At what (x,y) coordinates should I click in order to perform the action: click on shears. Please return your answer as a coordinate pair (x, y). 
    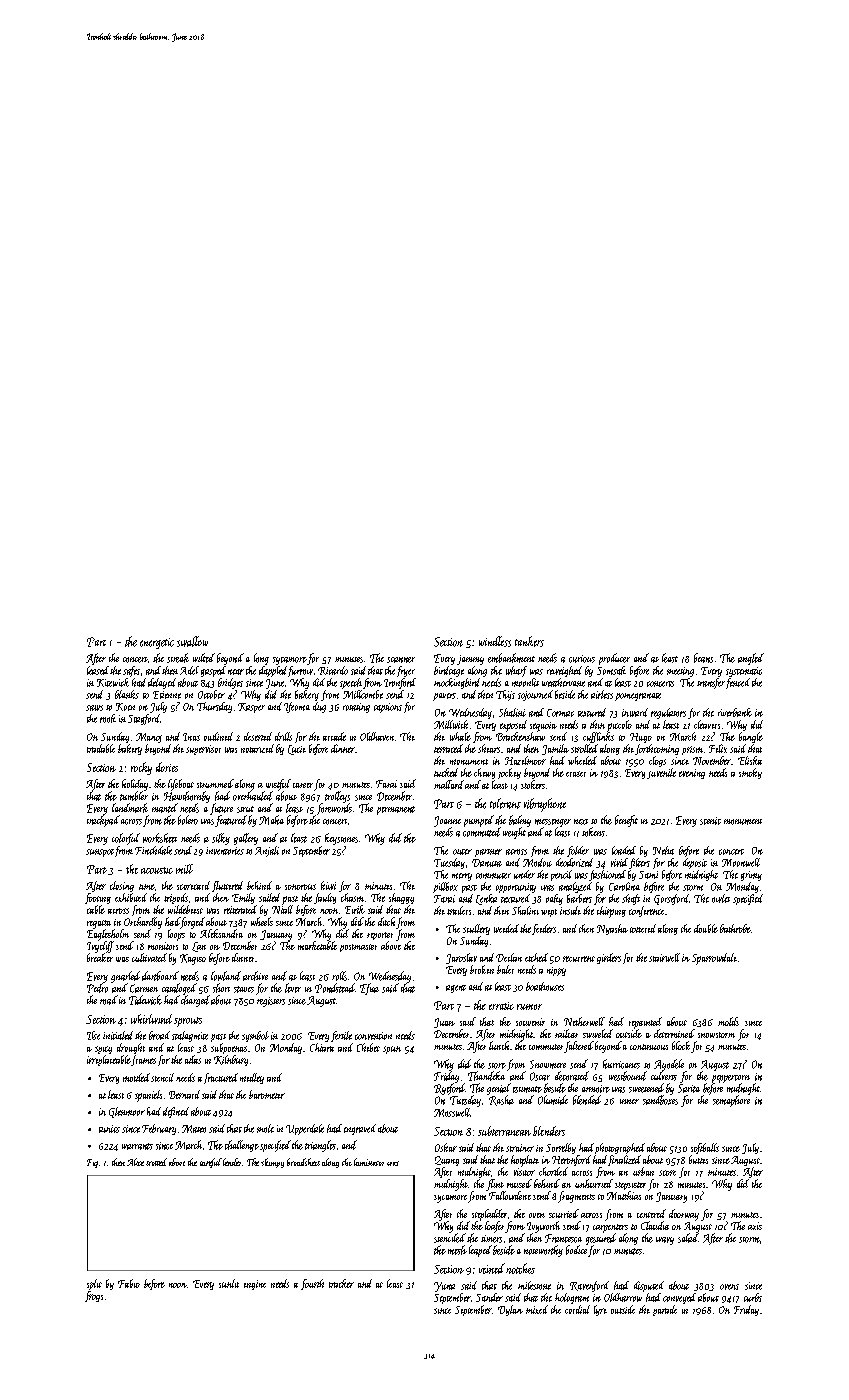
    Looking at the image, I should click on (489, 748).
